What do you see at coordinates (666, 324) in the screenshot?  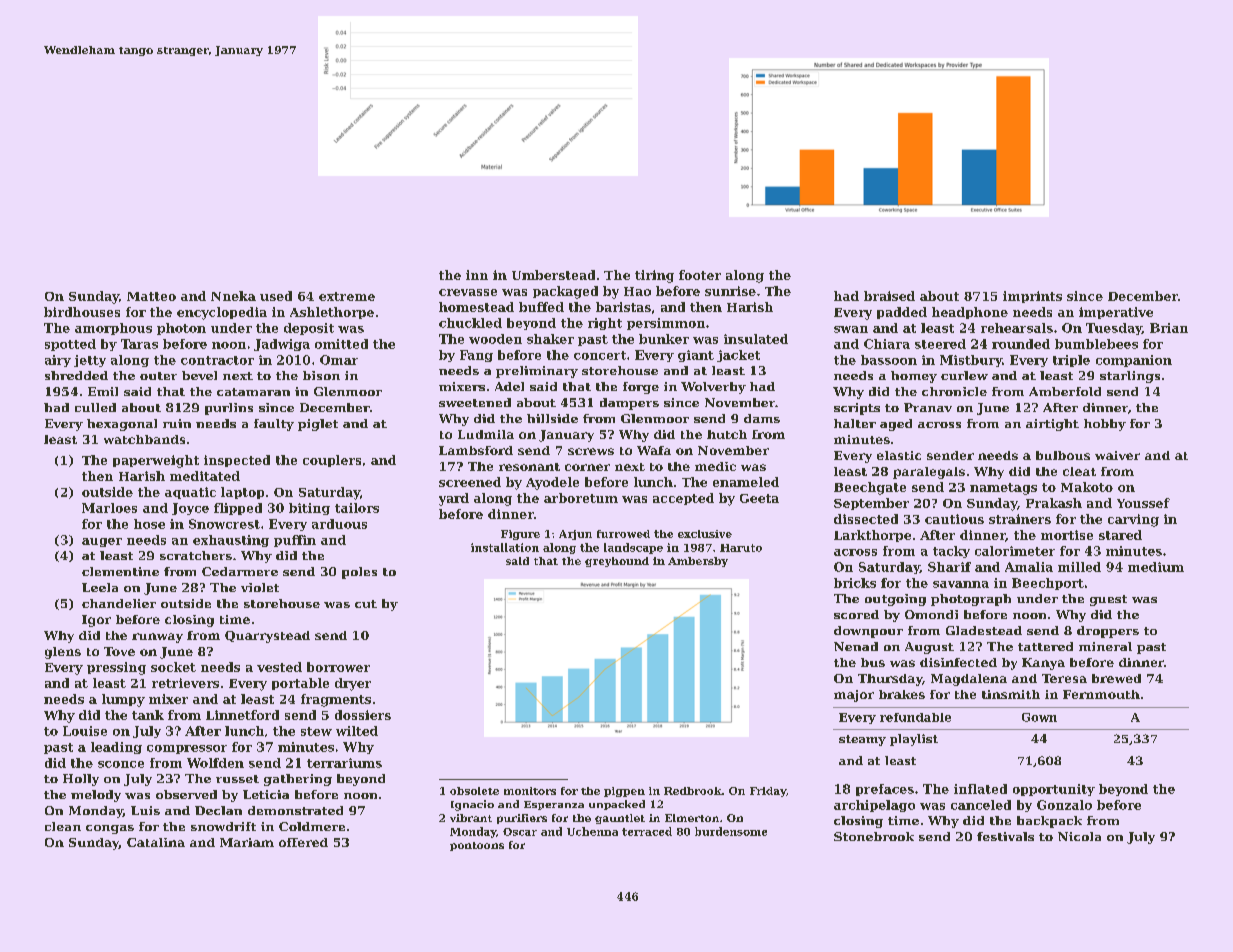 I see `persimmon` at bounding box center [666, 324].
